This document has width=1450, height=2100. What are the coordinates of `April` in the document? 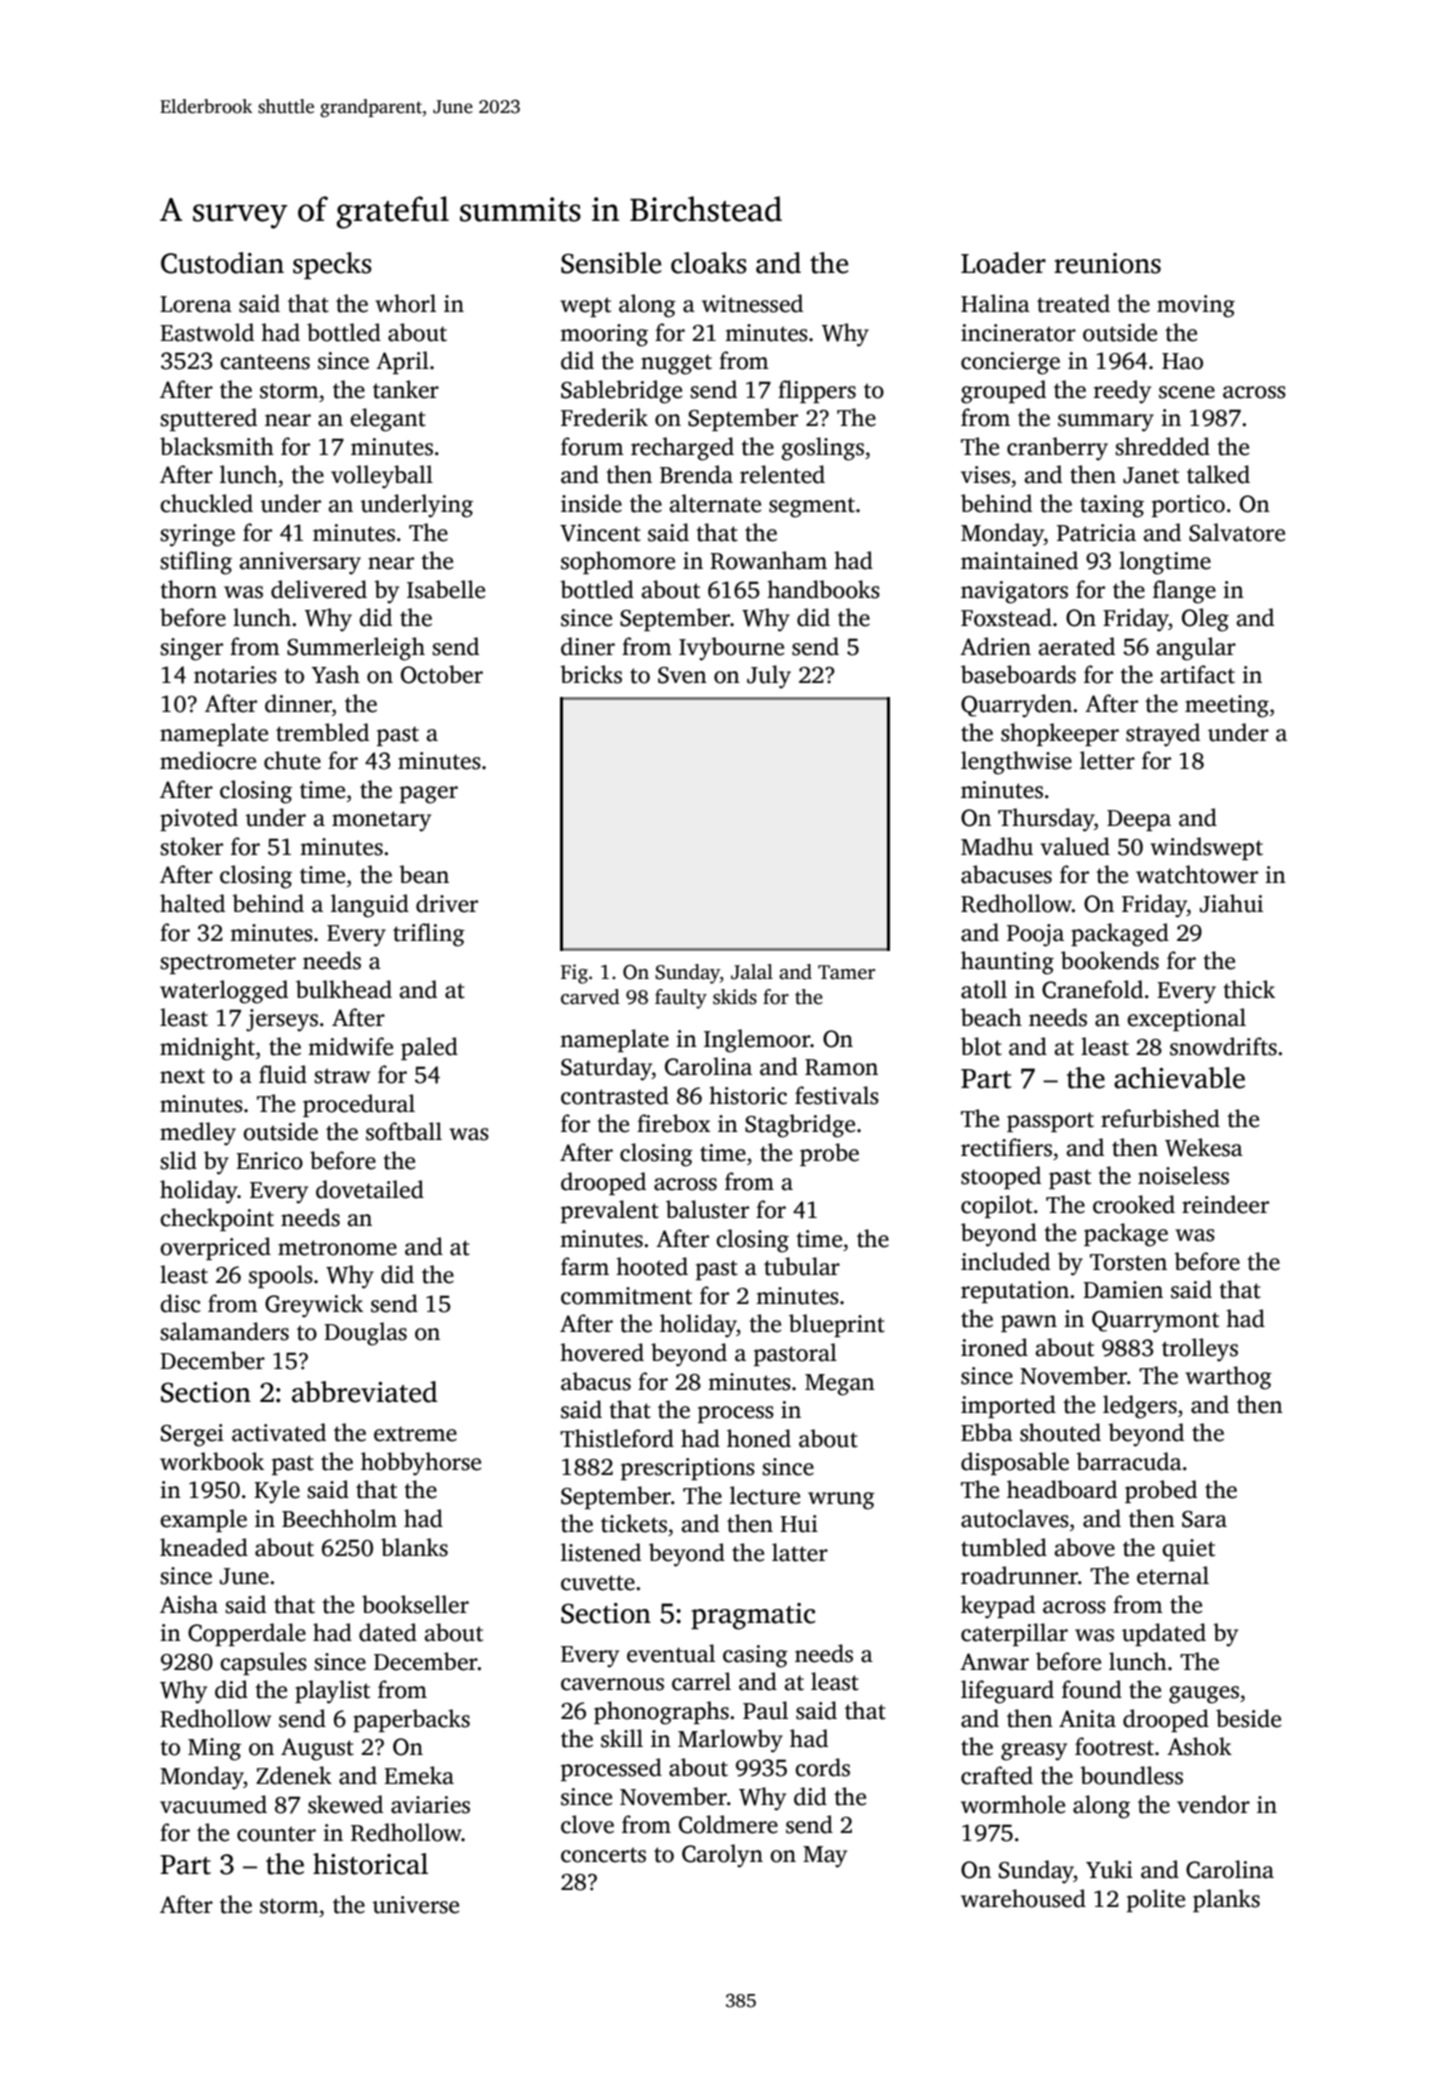 It's located at (402, 362).
